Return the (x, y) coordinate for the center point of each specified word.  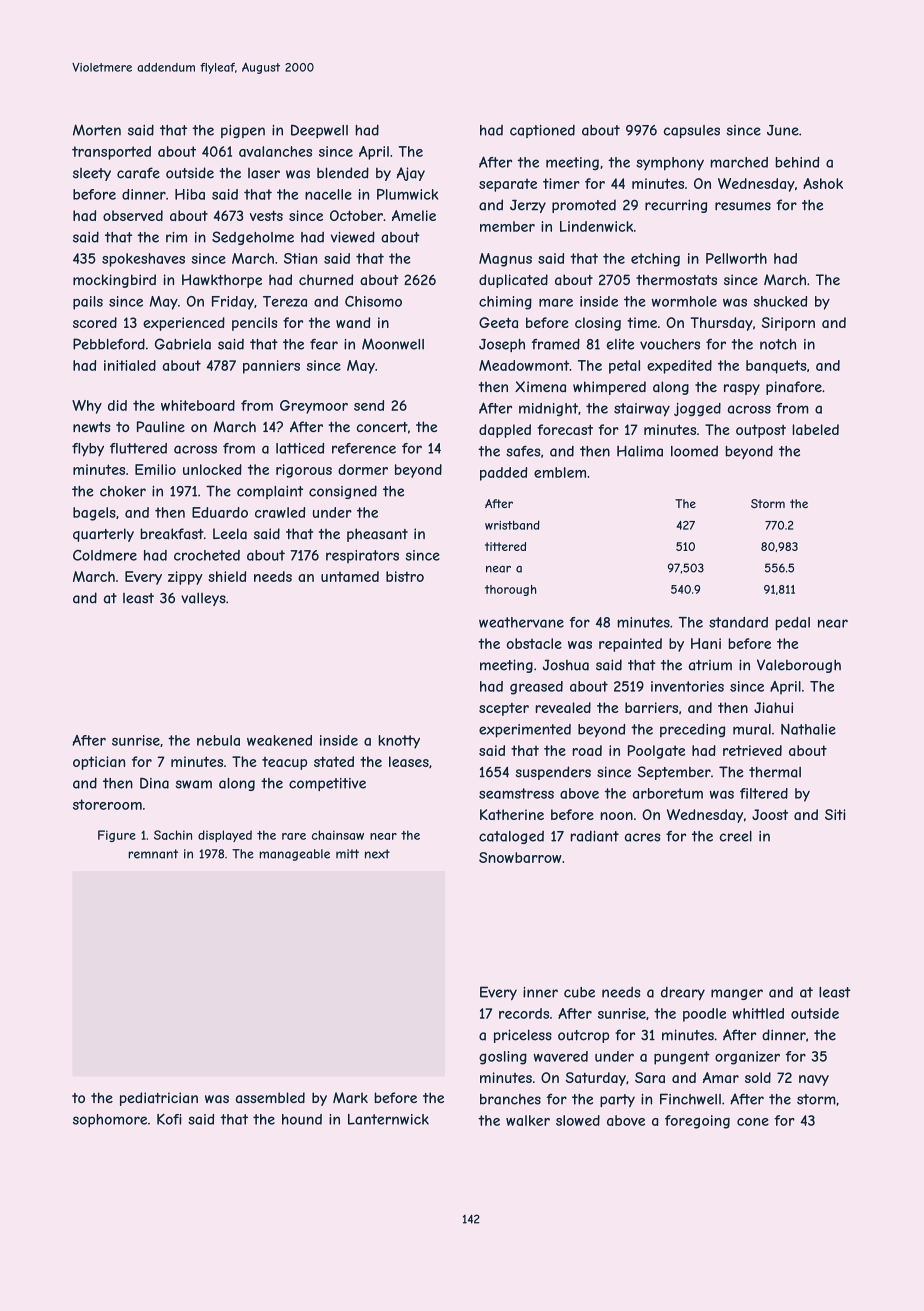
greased (536, 688)
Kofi (169, 1119)
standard (738, 622)
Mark (350, 1097)
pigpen (243, 131)
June (783, 130)
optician (99, 763)
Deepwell (319, 131)
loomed (694, 451)
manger (737, 994)
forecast (565, 429)
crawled (280, 512)
